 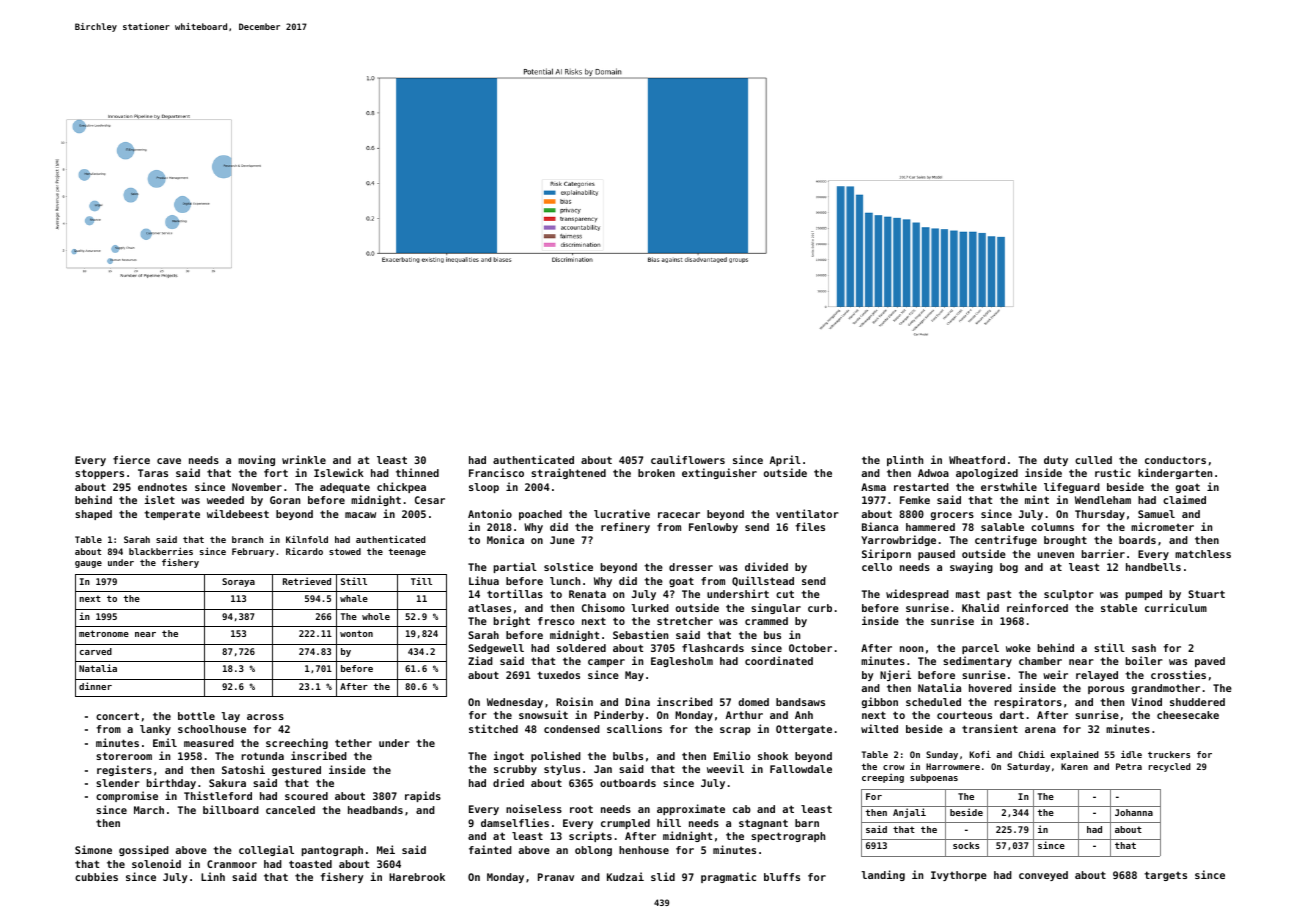 What do you see at coordinates (266, 850) in the screenshot?
I see `collegial` at bounding box center [266, 850].
